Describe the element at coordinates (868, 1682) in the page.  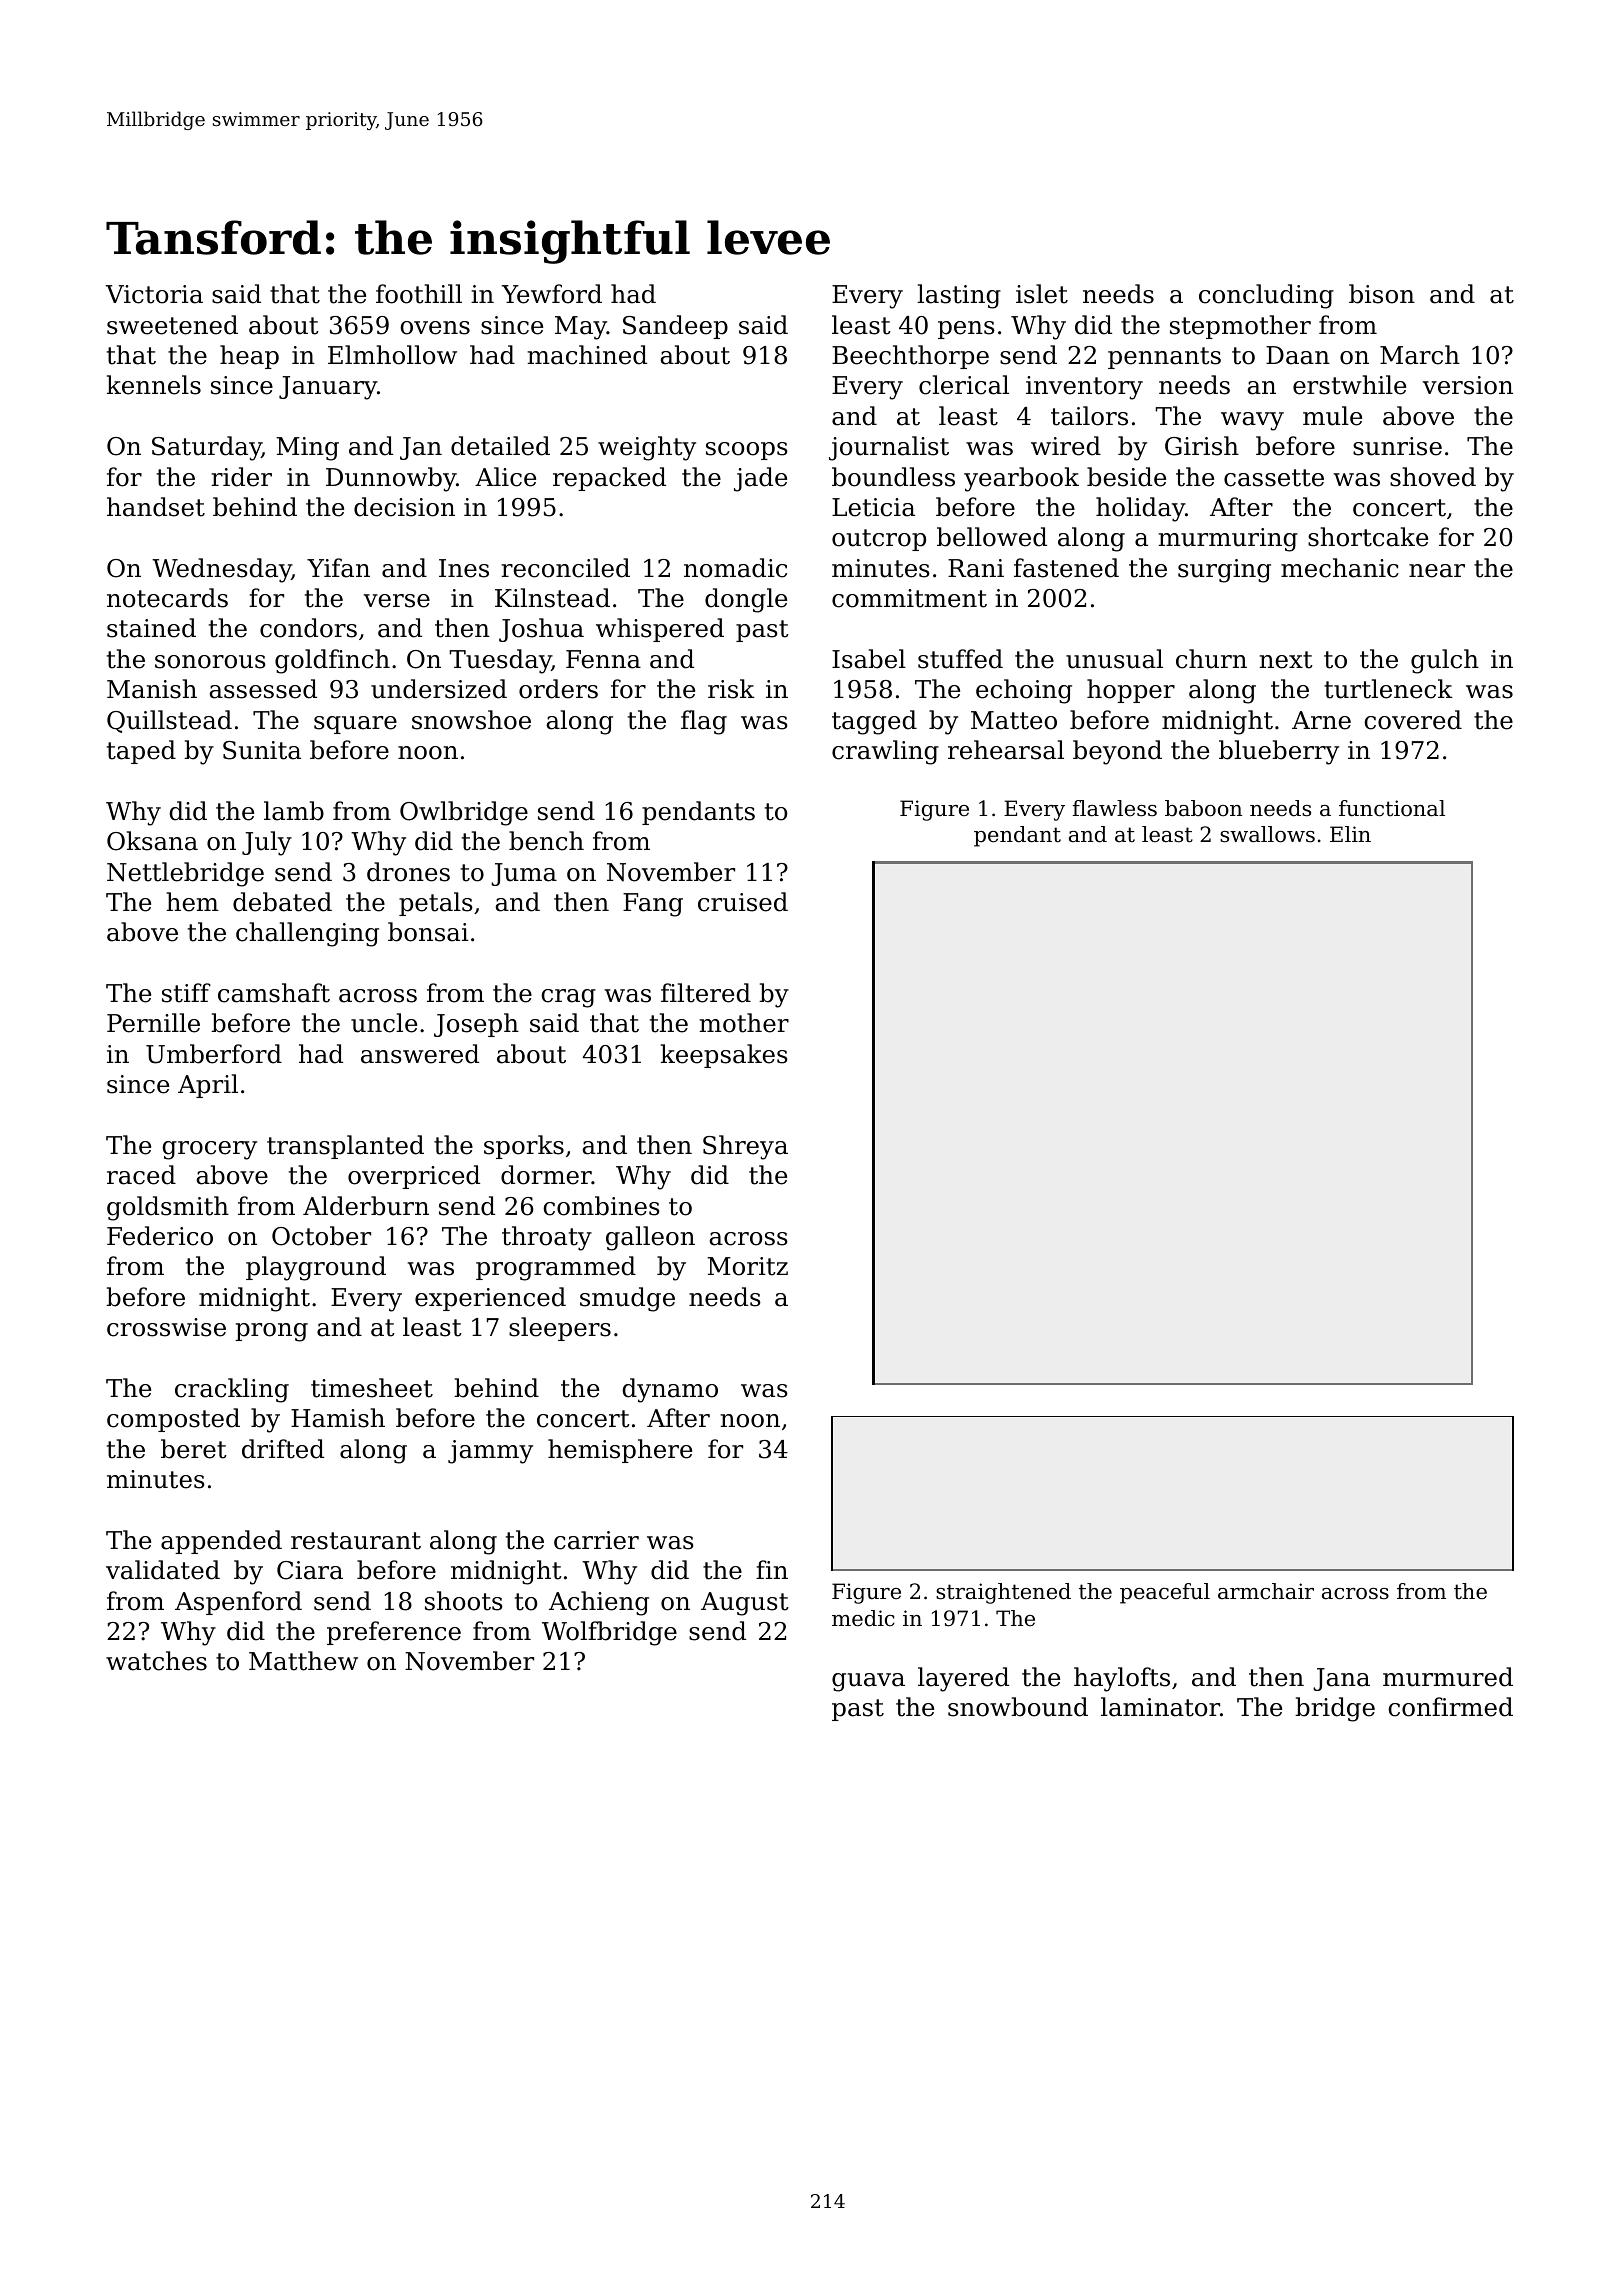
I see `guava` at that location.
